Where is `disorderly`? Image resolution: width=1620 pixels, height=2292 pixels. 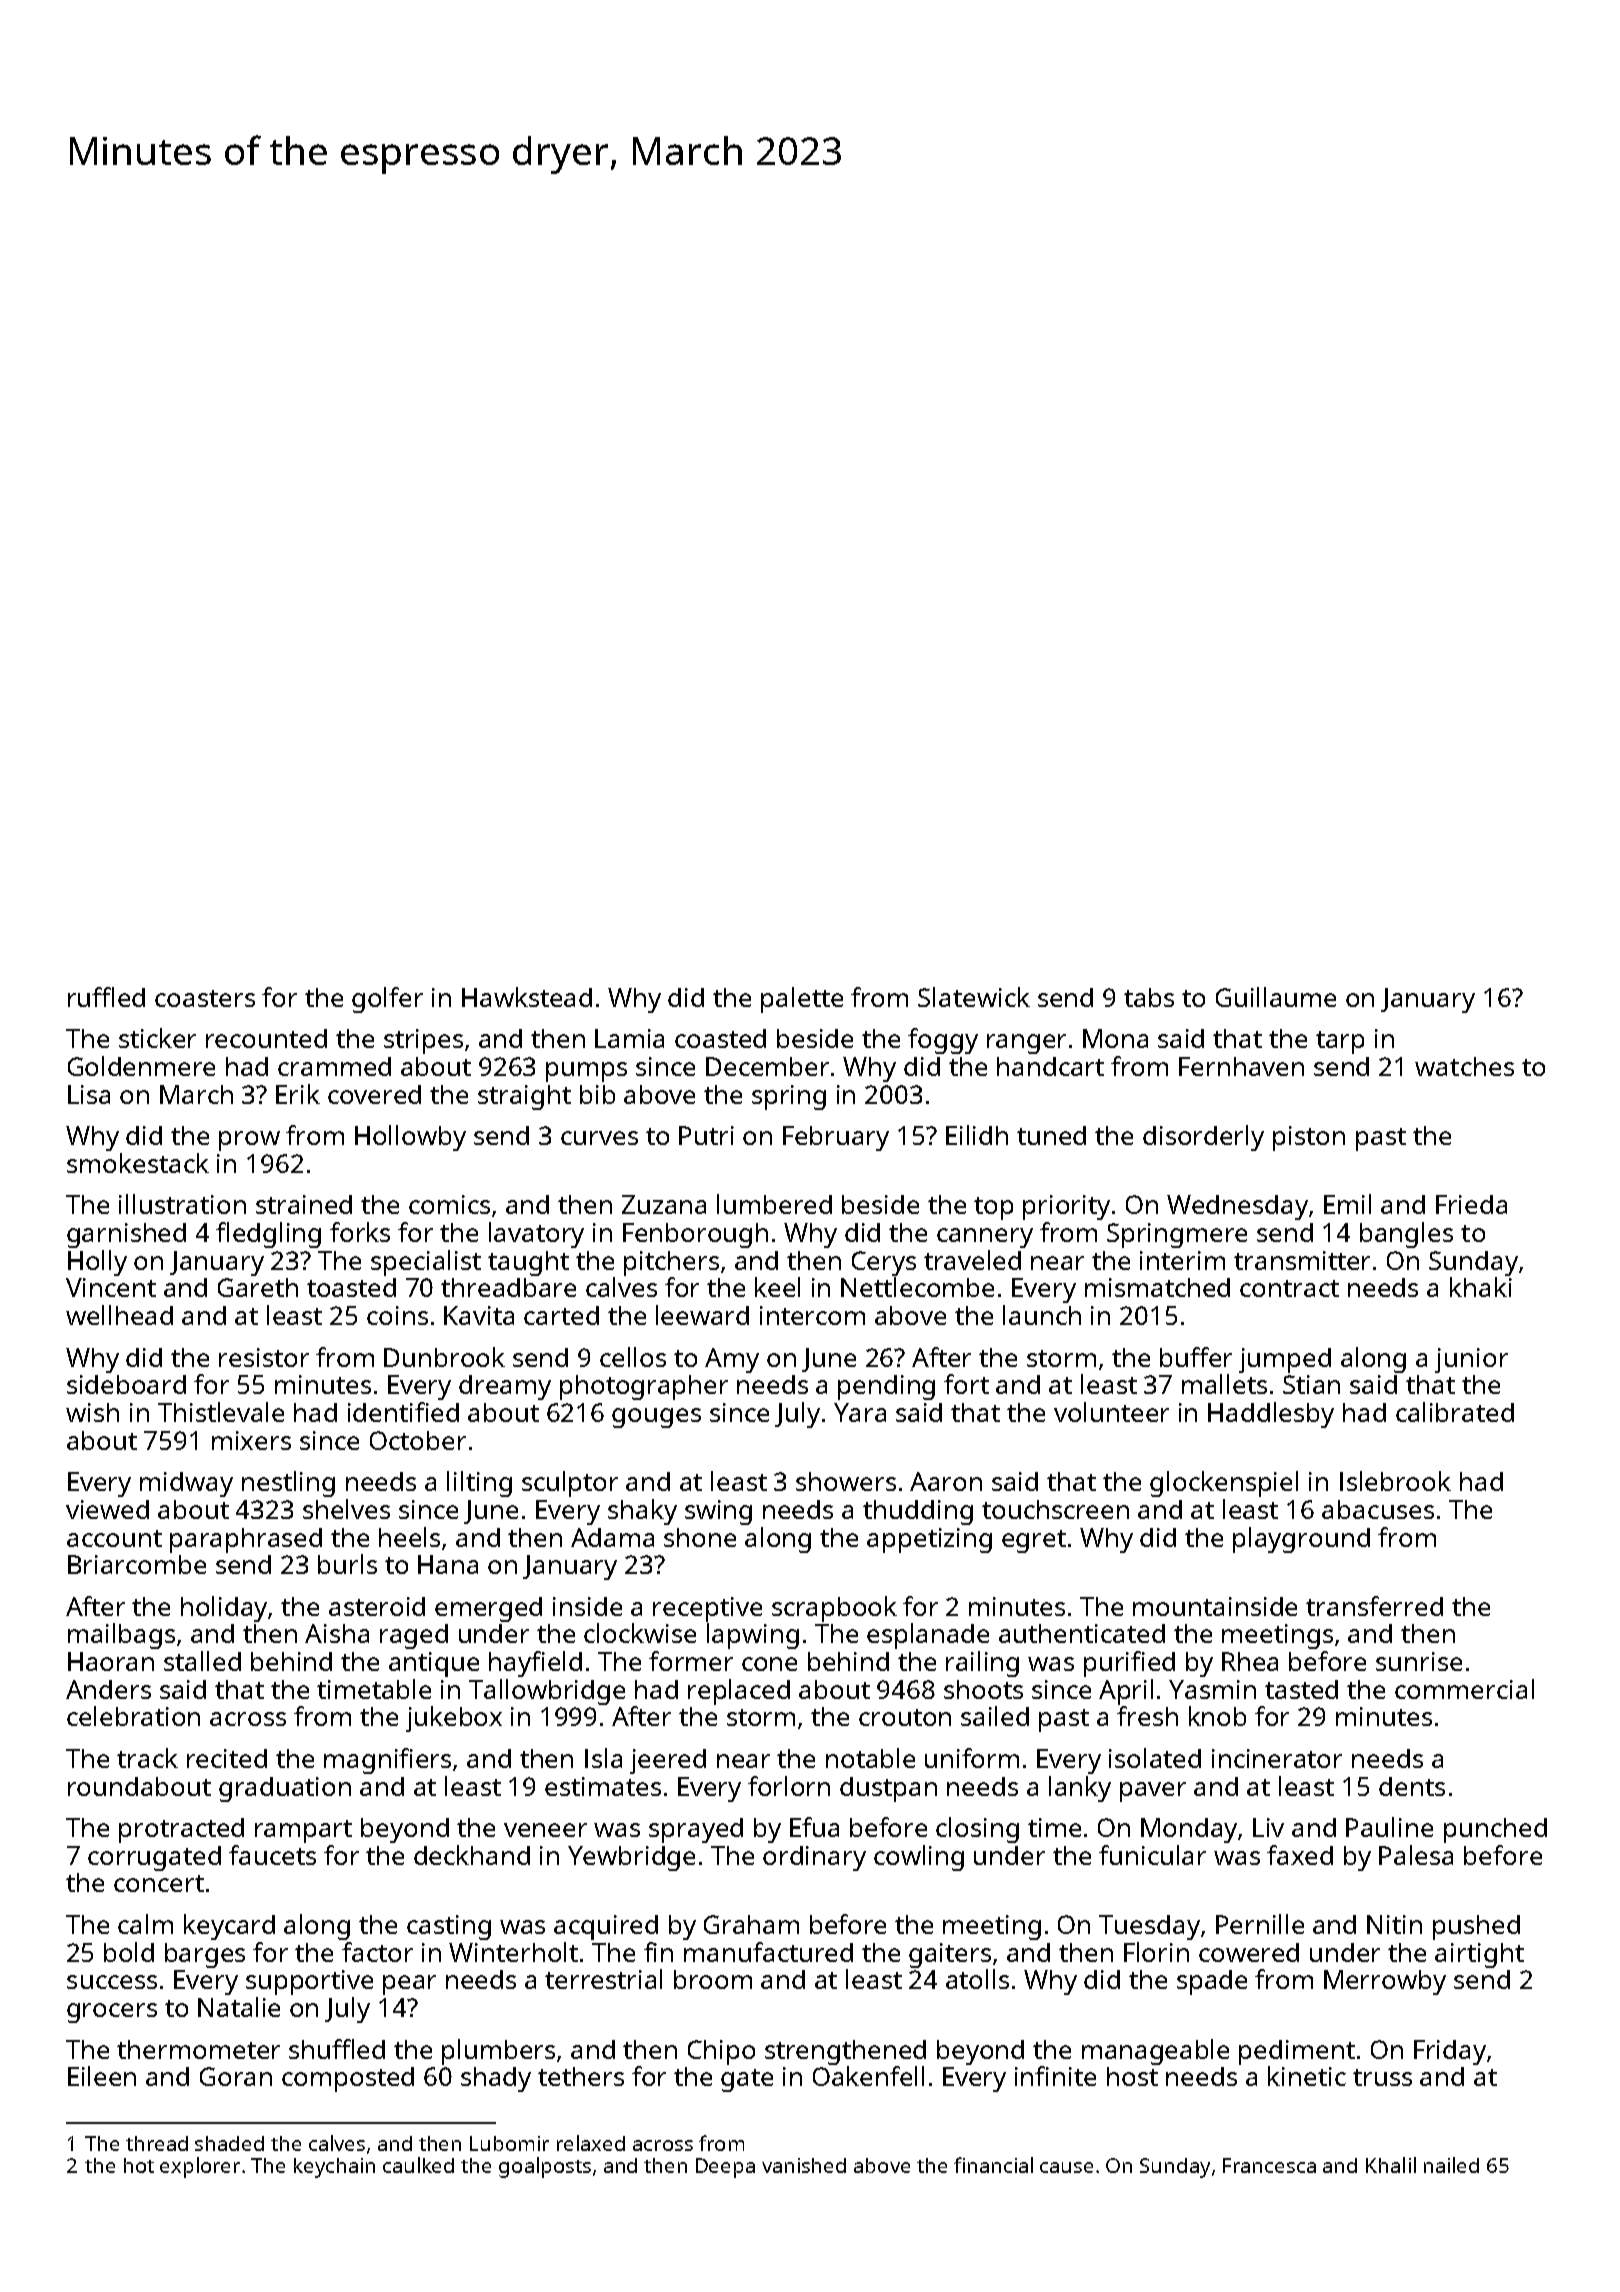 disorderly is located at coordinates (1203, 1138).
